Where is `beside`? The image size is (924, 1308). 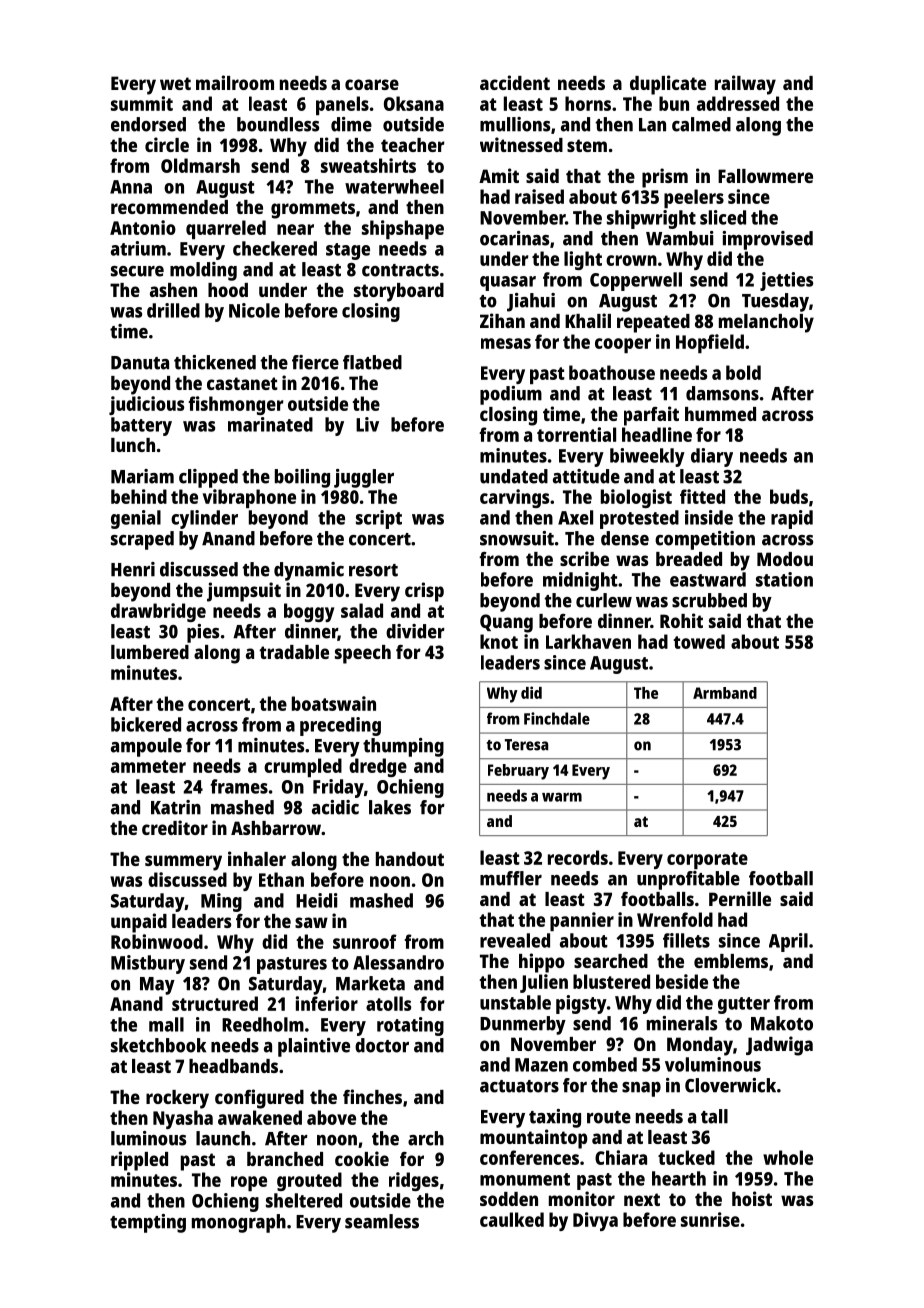 beside is located at coordinates (682, 981).
